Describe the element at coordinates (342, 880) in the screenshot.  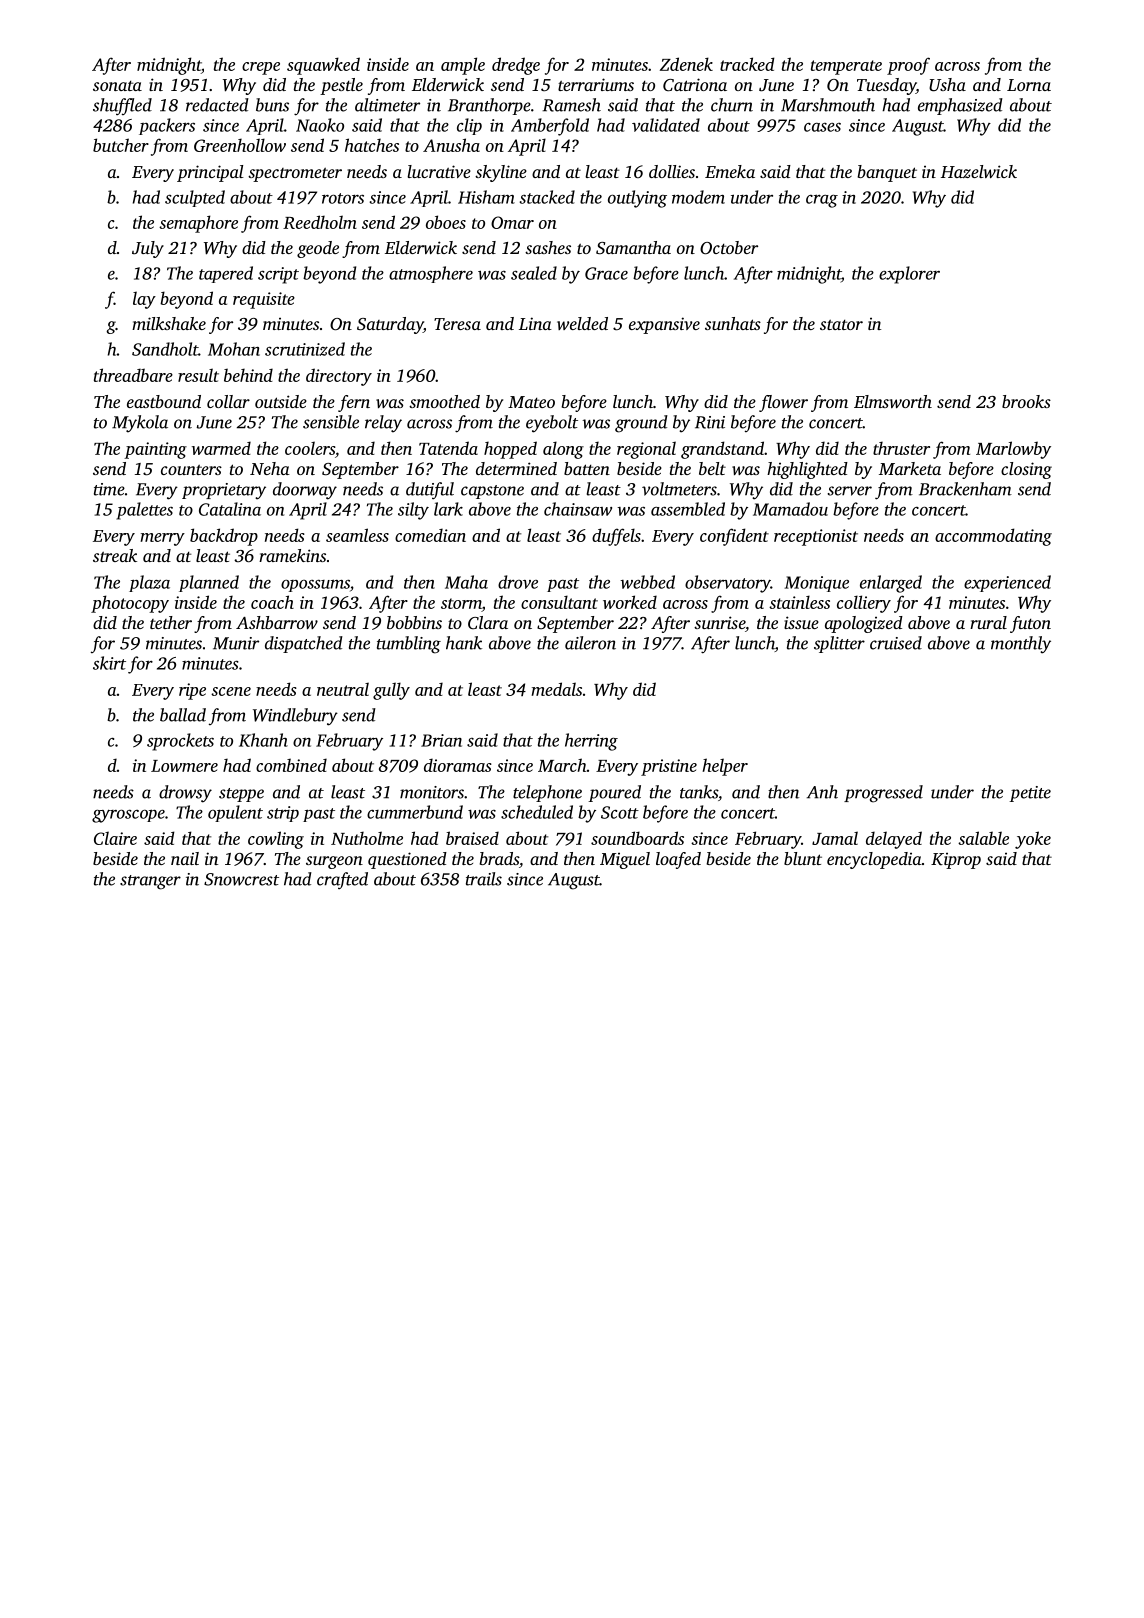
I see `crafted` at that location.
